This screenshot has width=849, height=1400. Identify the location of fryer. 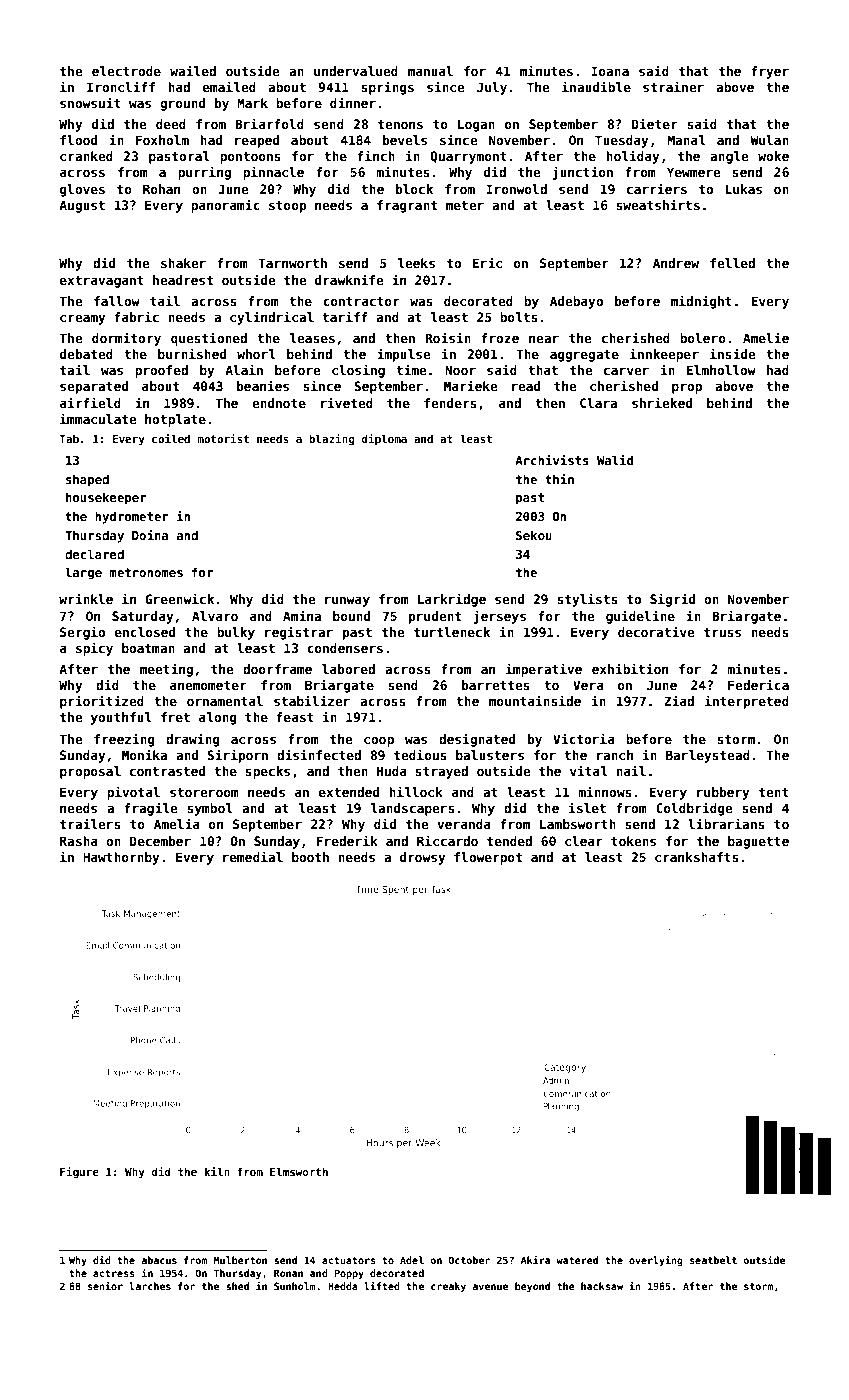
(770, 72).
